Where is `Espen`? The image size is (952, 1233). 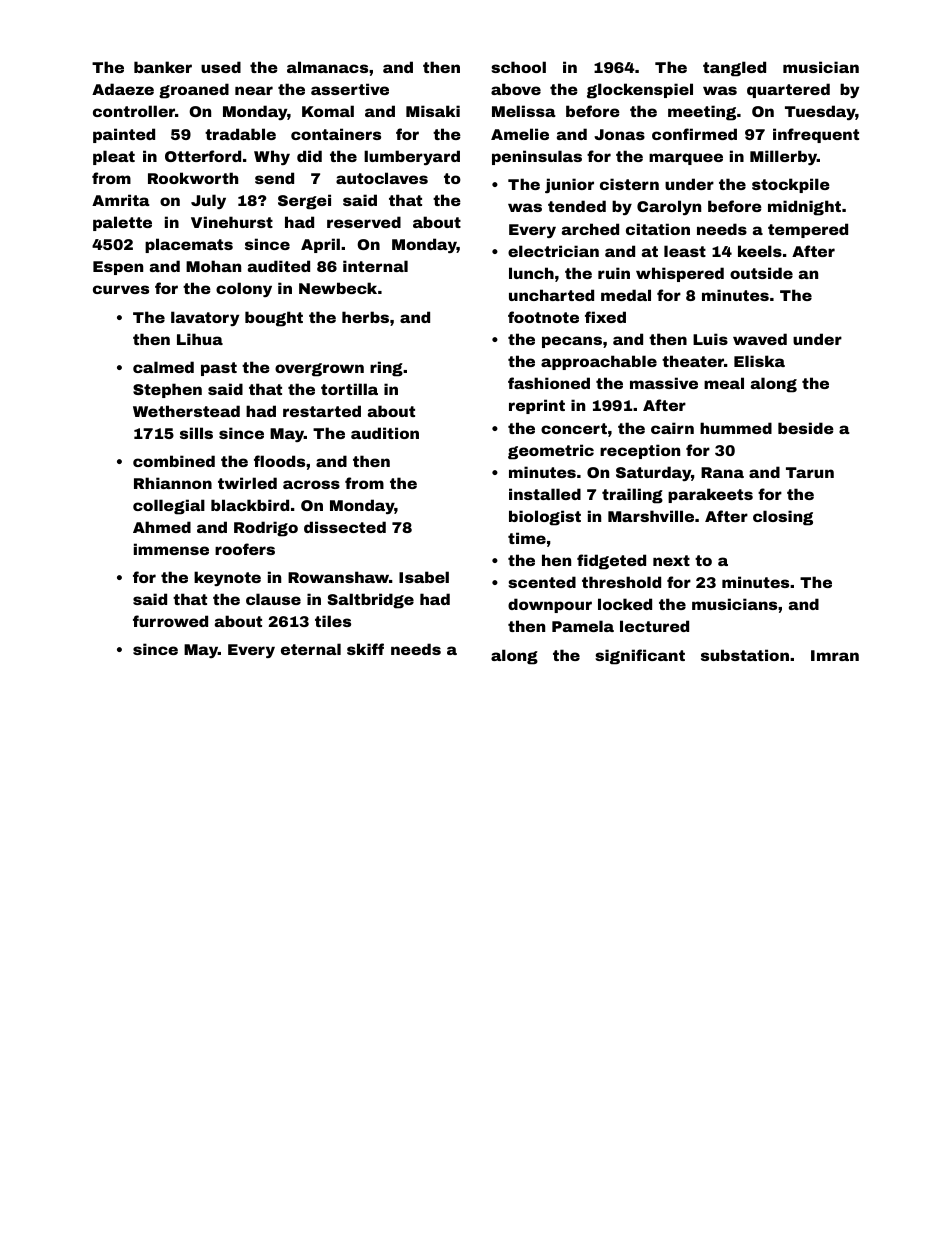
Espen is located at coordinates (118, 268).
